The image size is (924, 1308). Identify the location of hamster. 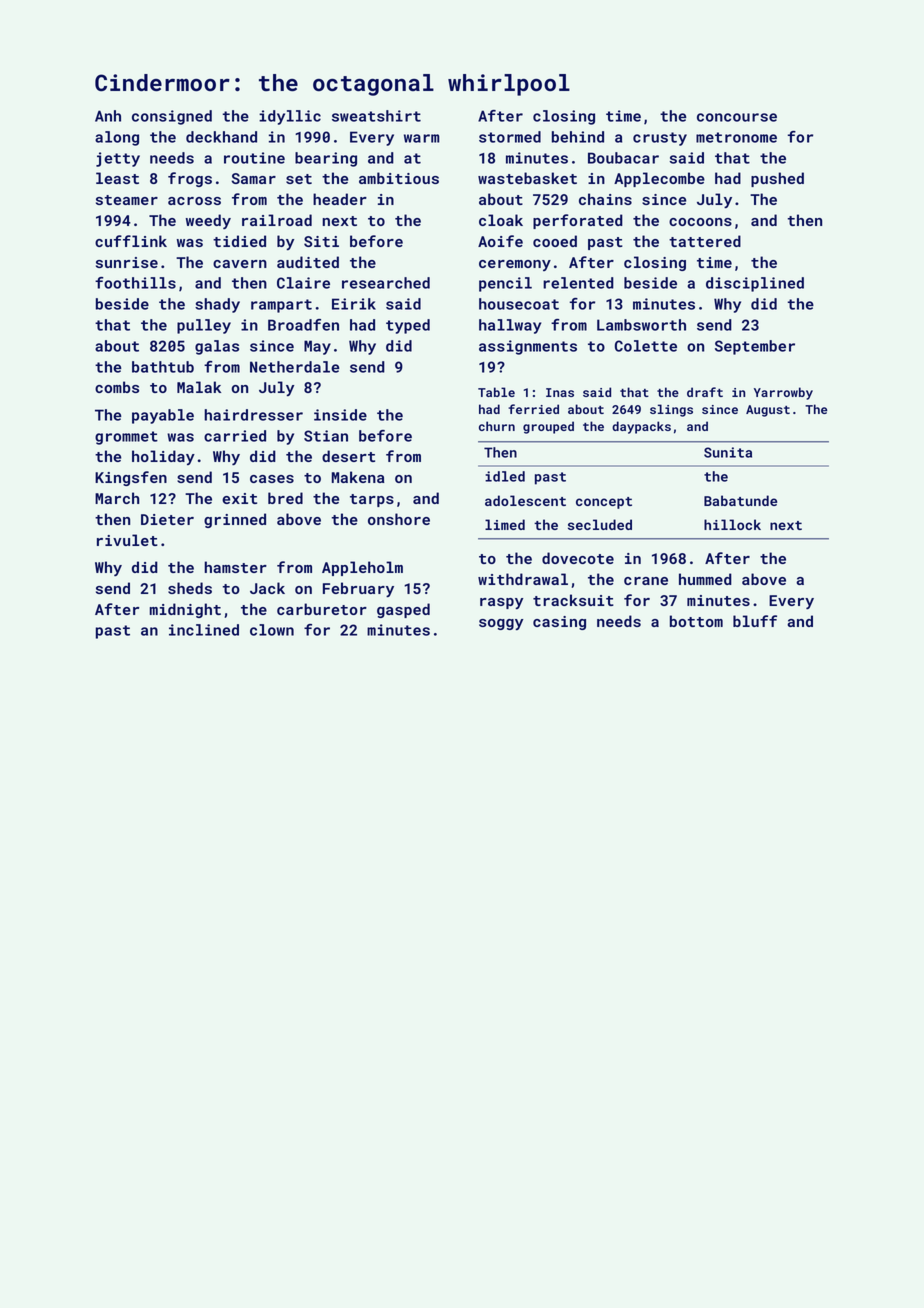
(236, 567).
